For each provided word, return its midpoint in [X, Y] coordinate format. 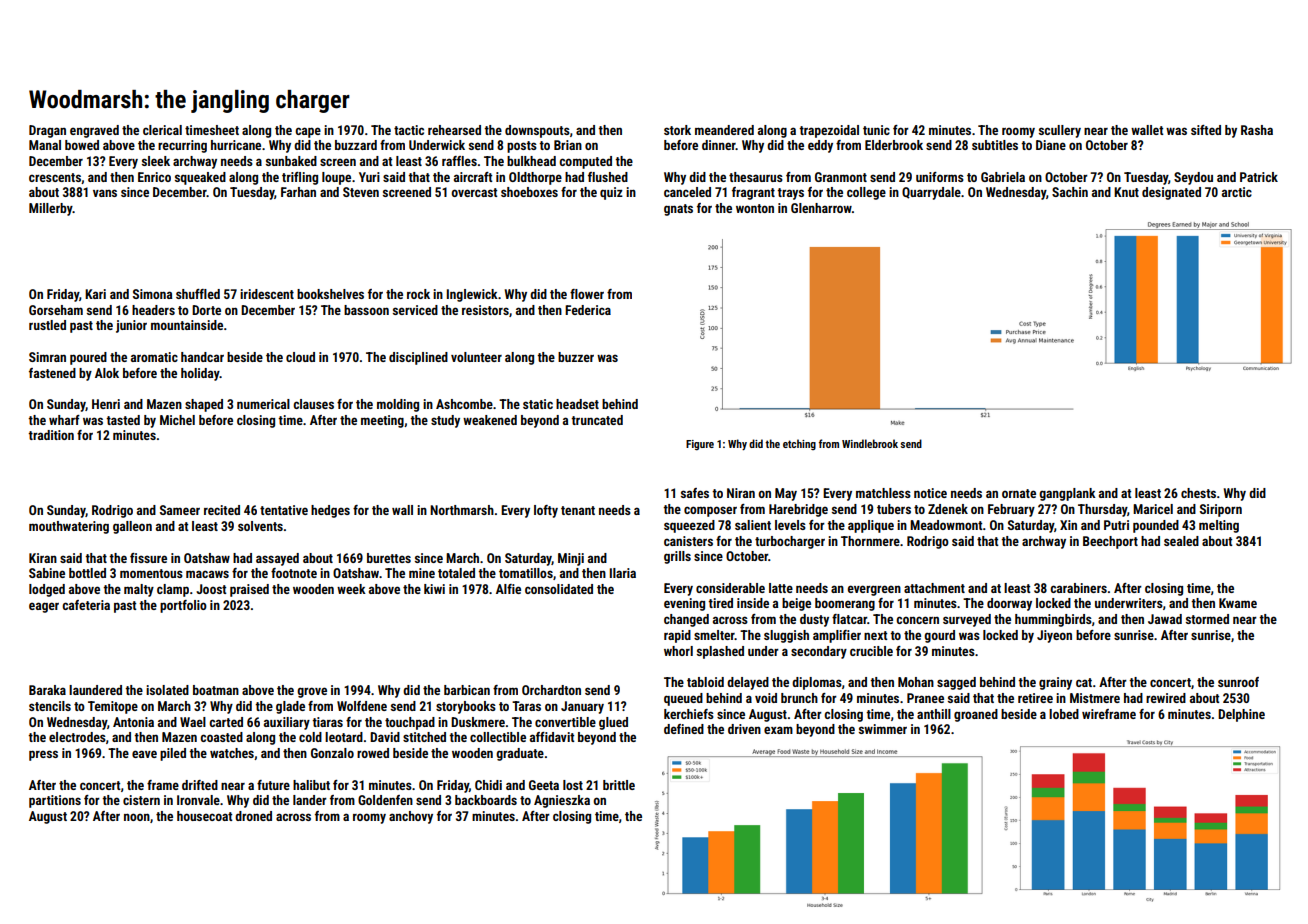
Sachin [1070, 192]
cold [310, 737]
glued [613, 723]
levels [790, 525]
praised [249, 590]
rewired [1166, 698]
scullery [1060, 131]
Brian [568, 145]
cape [308, 132]
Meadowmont [946, 525]
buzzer [576, 357]
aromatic [154, 357]
